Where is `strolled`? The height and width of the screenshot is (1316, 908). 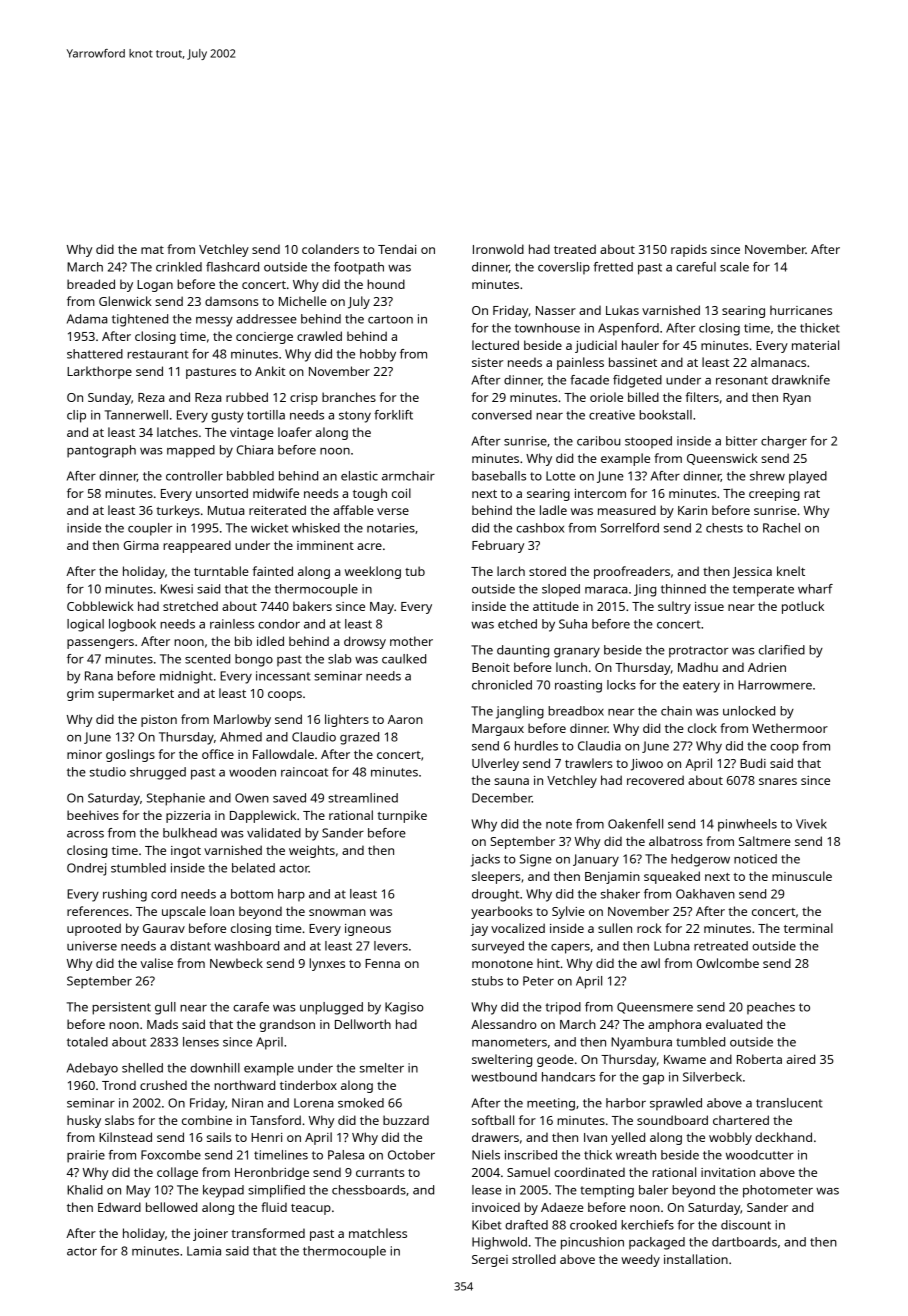
strolled is located at coordinates (534, 1259).
